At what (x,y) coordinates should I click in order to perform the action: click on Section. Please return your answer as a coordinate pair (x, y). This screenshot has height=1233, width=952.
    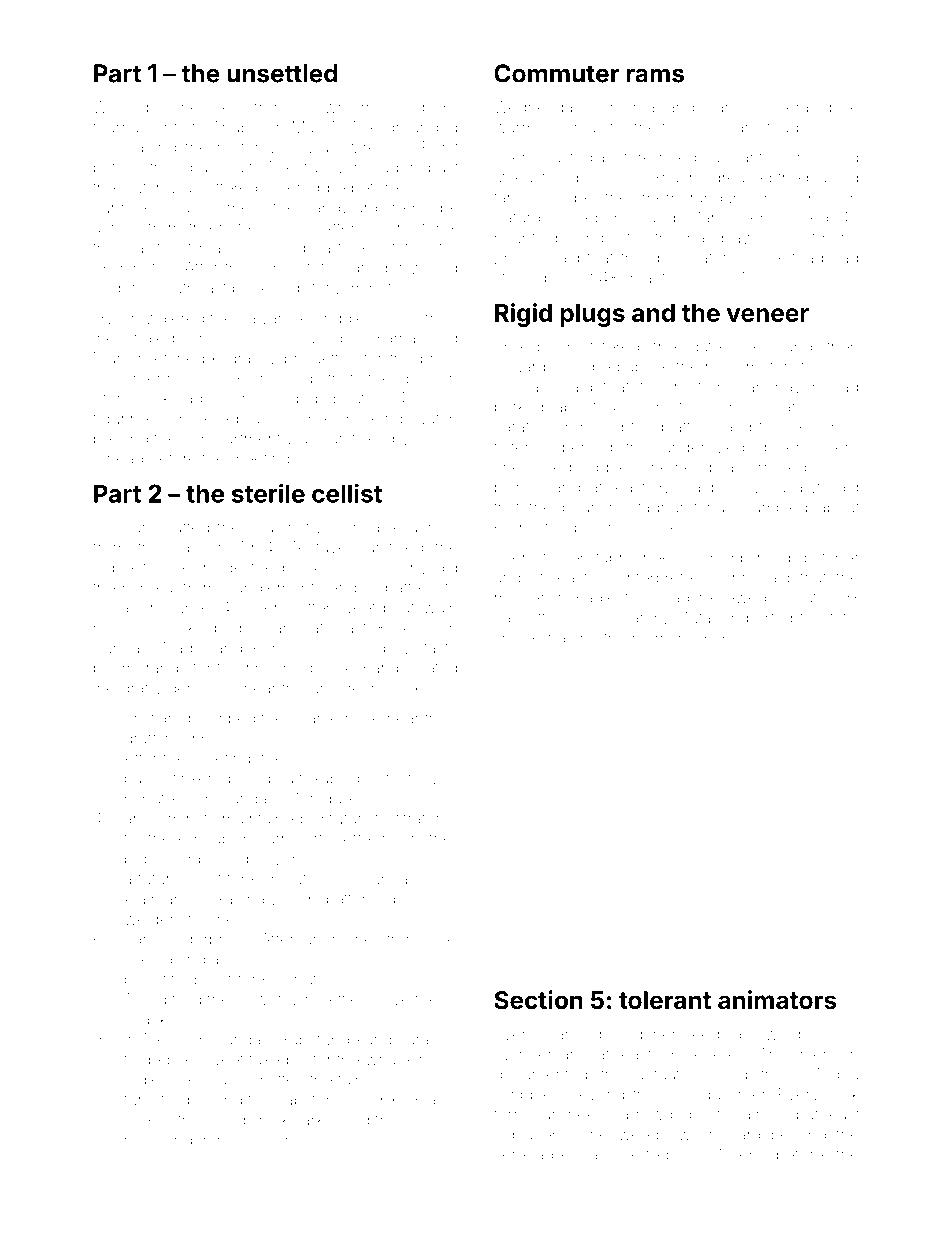
    Looking at the image, I should click on (538, 1000).
